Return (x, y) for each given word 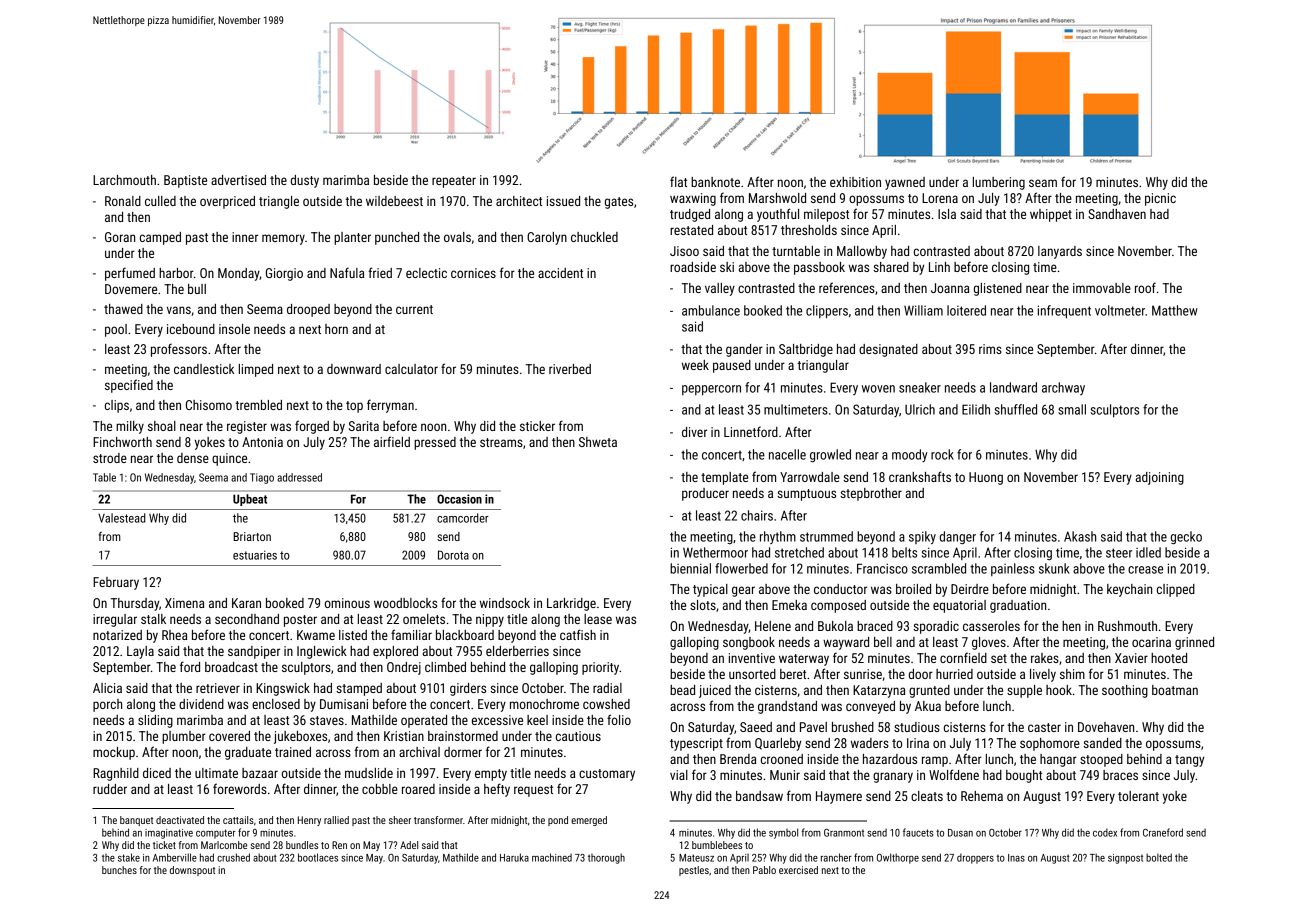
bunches (119, 870)
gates (619, 203)
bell (883, 642)
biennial (690, 568)
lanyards (1060, 252)
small (1072, 409)
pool (116, 330)
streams (501, 442)
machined (552, 857)
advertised (238, 180)
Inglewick (322, 652)
